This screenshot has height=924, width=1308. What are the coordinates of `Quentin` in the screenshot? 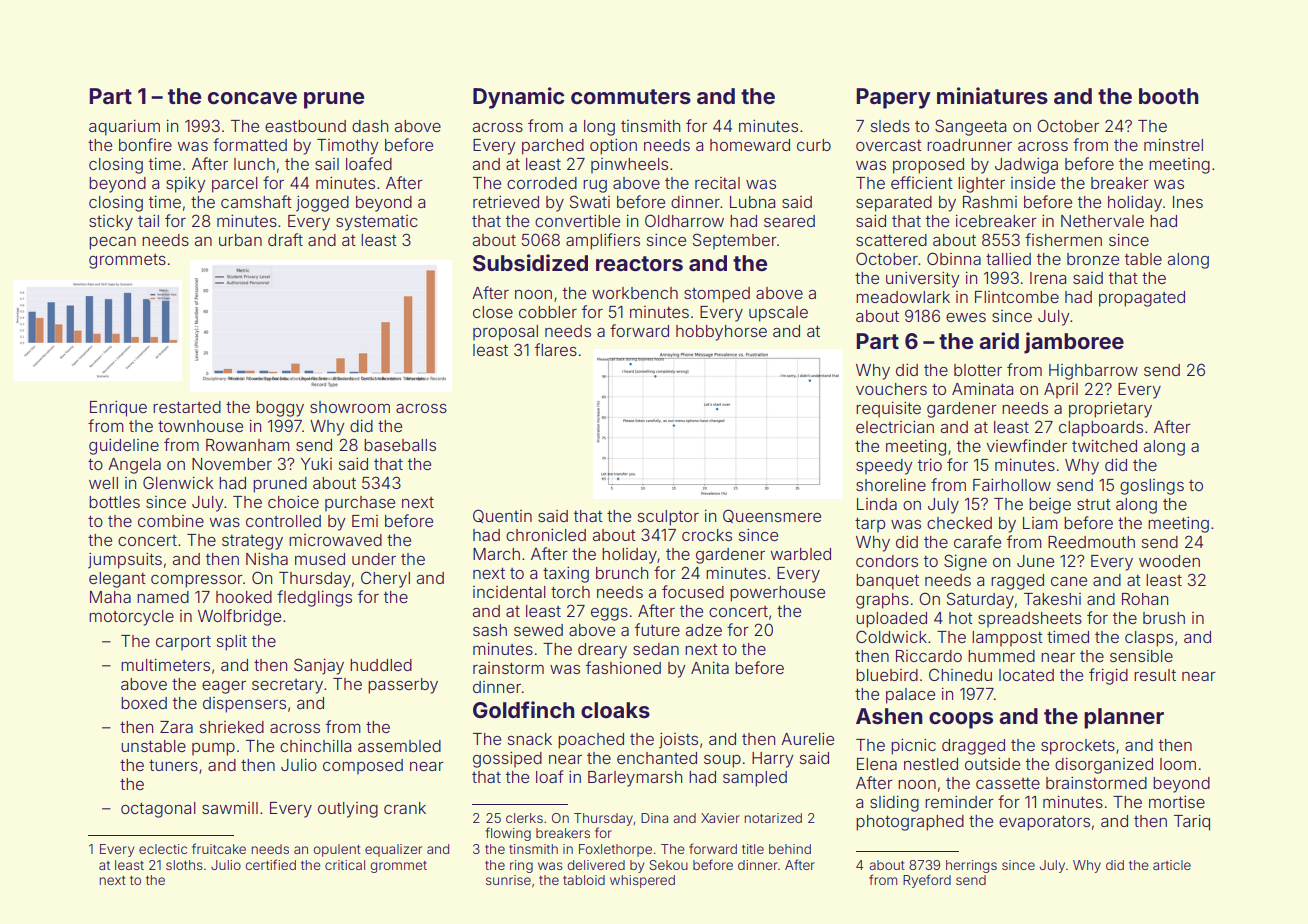 It's located at (502, 516).
